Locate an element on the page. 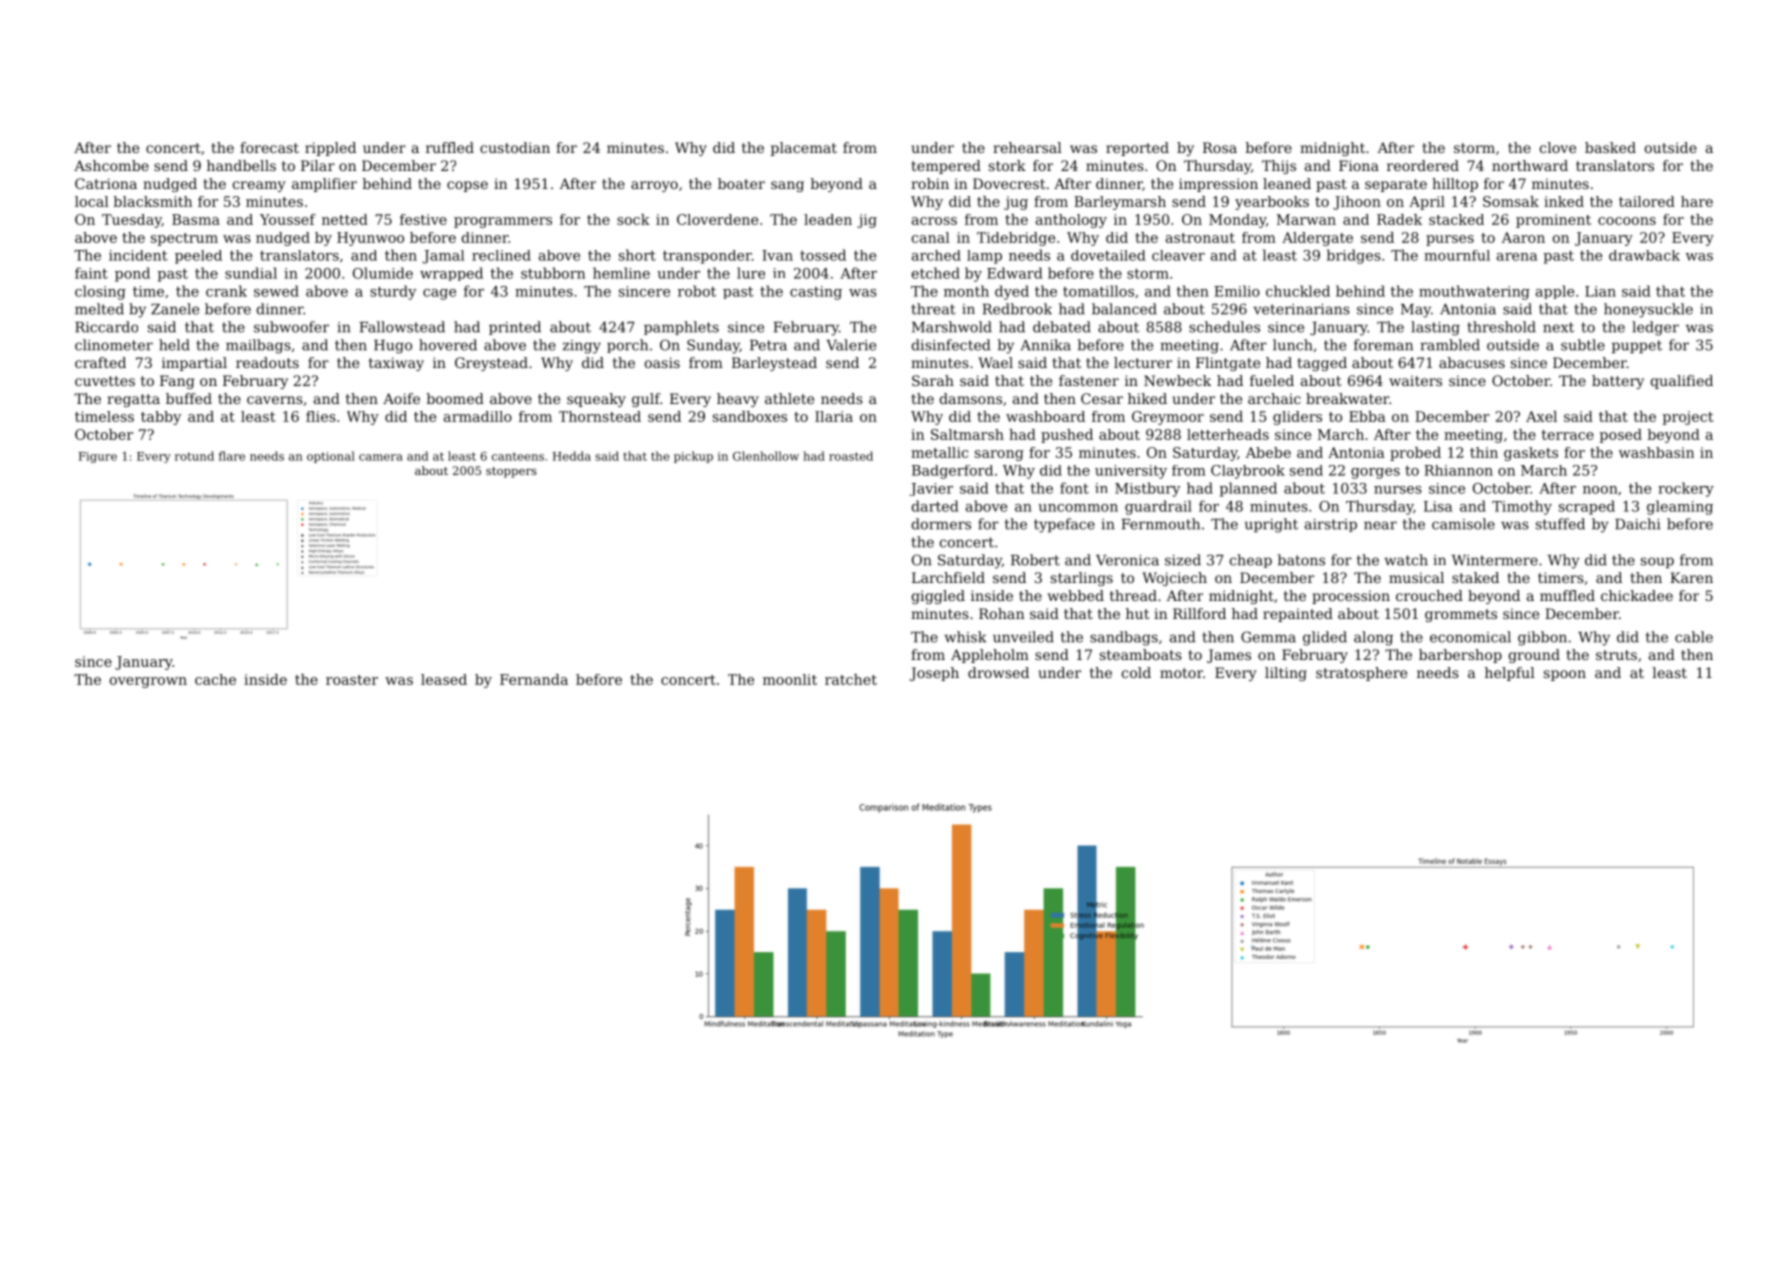  custodian is located at coordinates (515, 147).
